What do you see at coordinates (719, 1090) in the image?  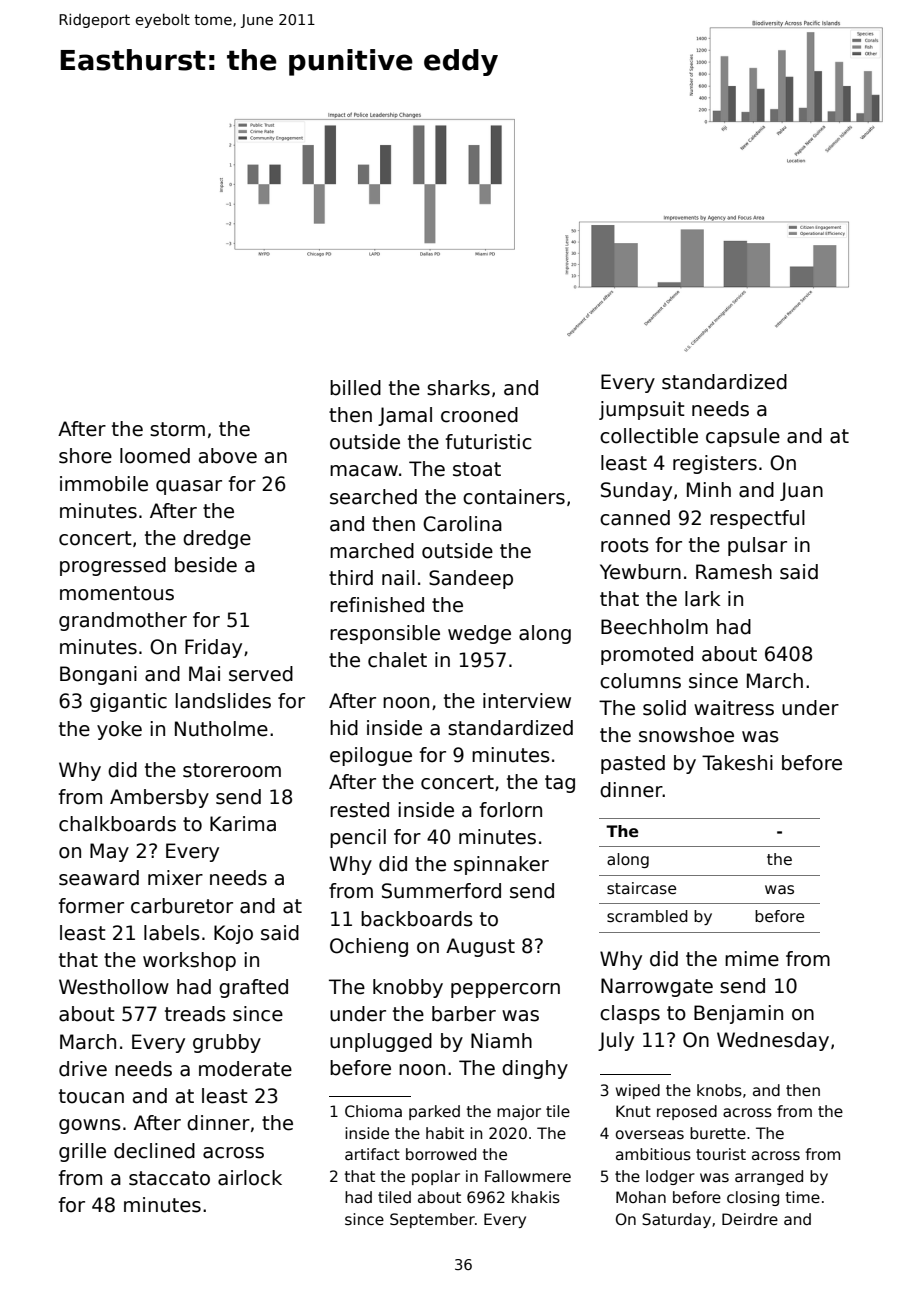 I see `knobs` at bounding box center [719, 1090].
